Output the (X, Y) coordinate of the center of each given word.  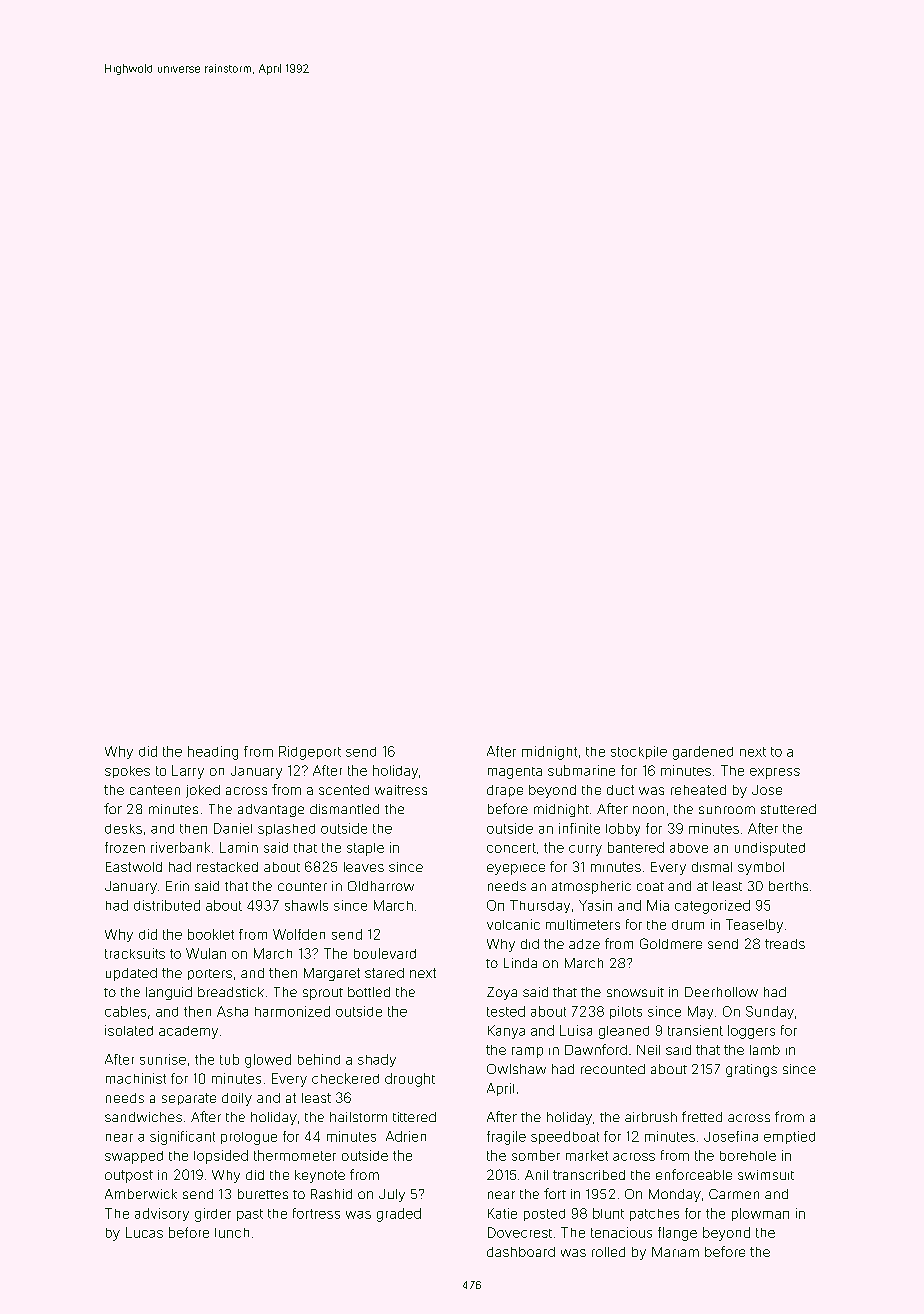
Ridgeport (310, 753)
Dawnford (596, 1049)
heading (213, 753)
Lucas (144, 1232)
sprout (323, 994)
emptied (789, 1137)
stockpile (639, 752)
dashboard (521, 1252)
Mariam (675, 1252)
